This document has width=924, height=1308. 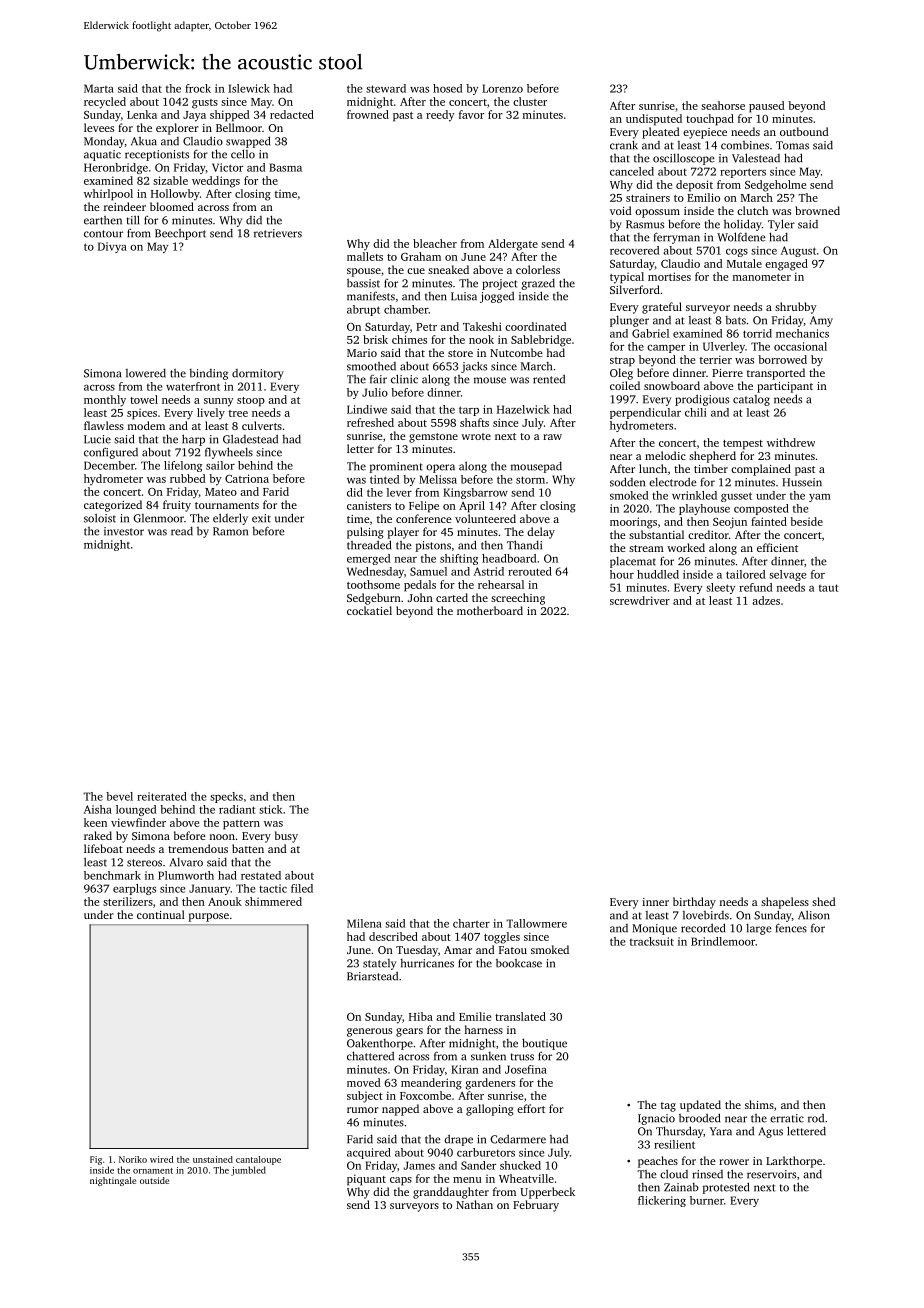 I want to click on rehearsal, so click(x=501, y=584).
